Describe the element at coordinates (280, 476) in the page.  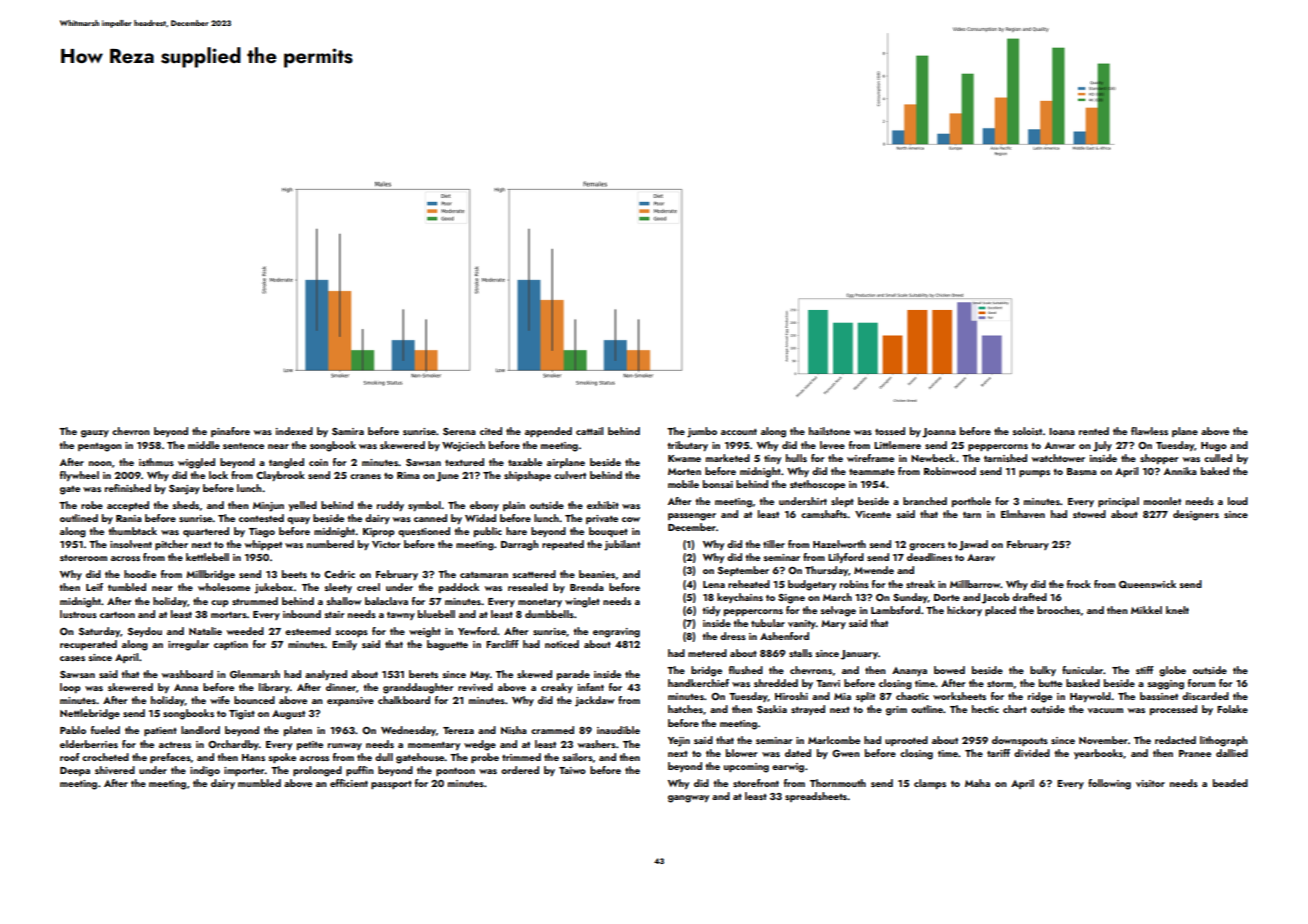
I see `Claybrook` at that location.
